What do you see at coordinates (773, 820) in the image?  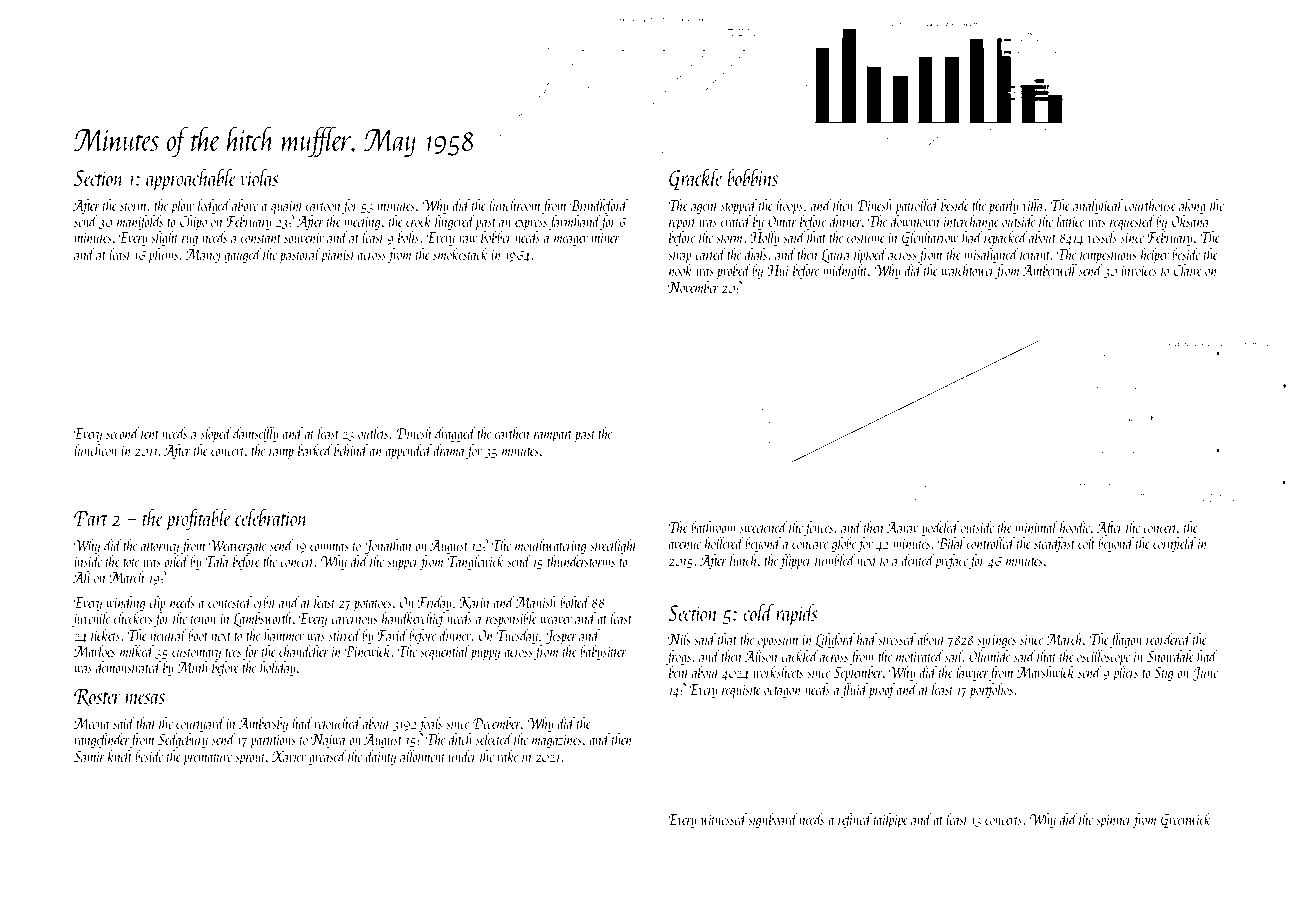 I see `signboard` at bounding box center [773, 820].
